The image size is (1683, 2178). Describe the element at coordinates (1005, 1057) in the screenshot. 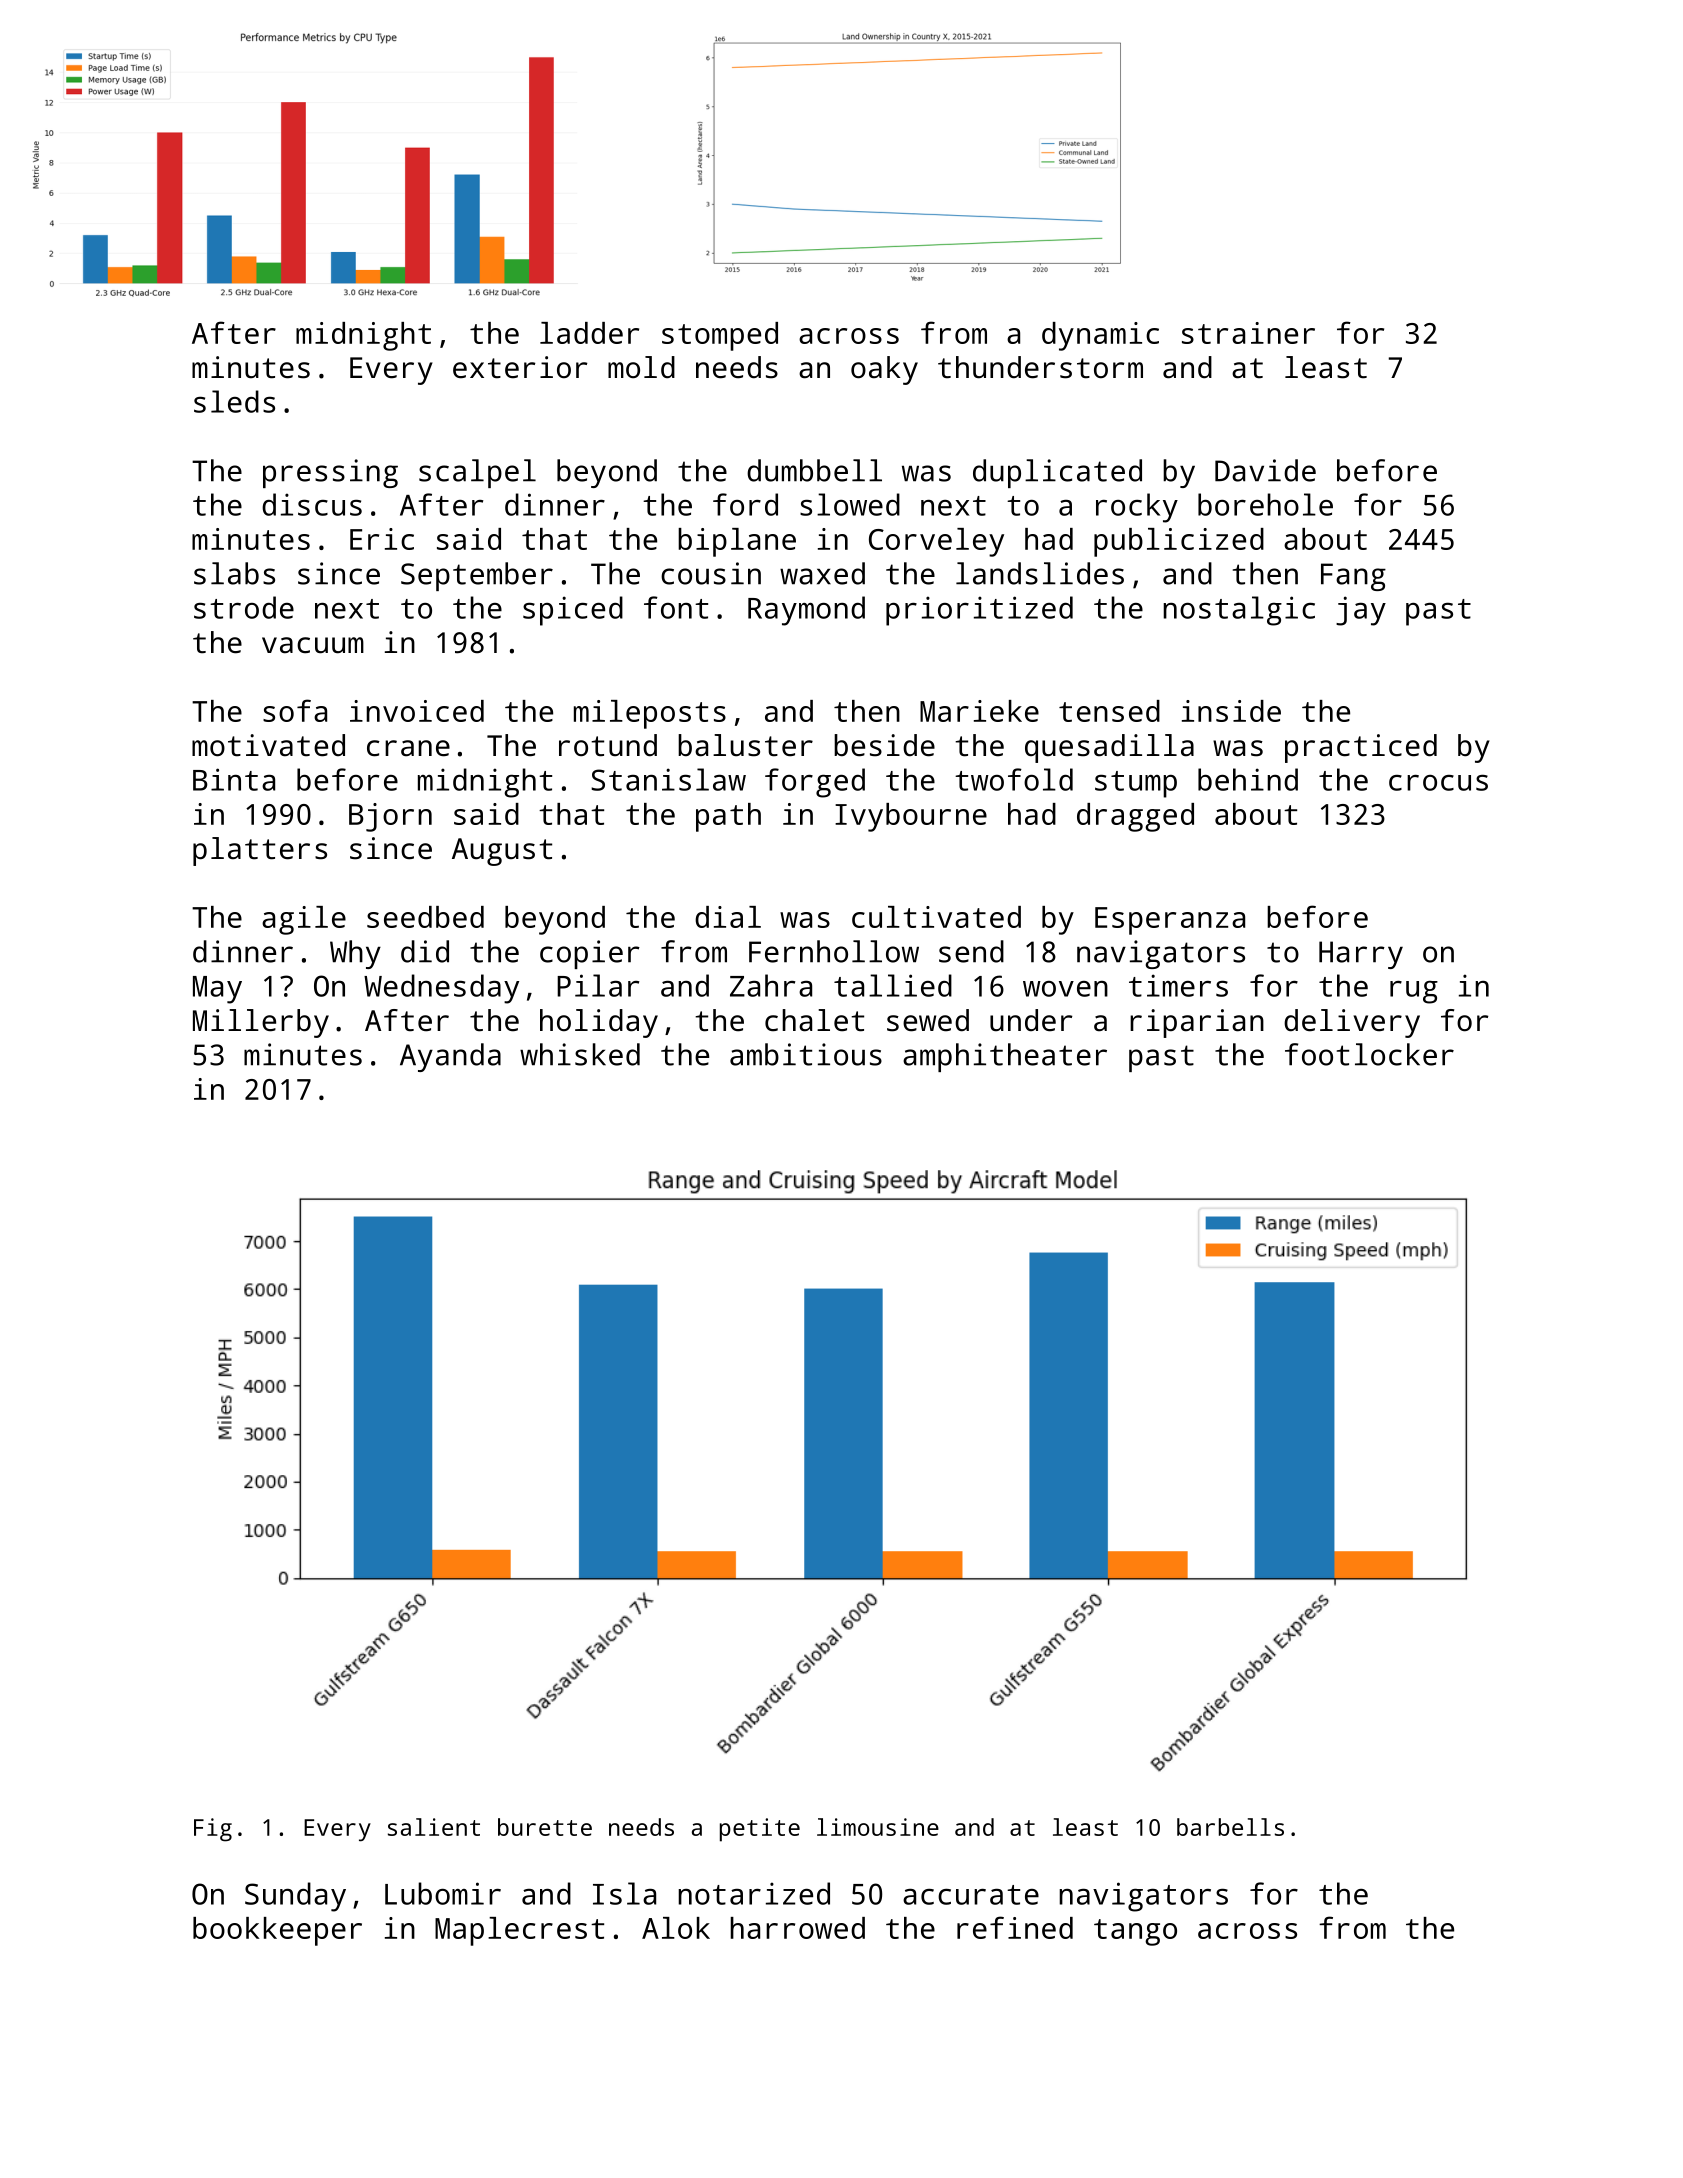

I see `amphitheater` at that location.
